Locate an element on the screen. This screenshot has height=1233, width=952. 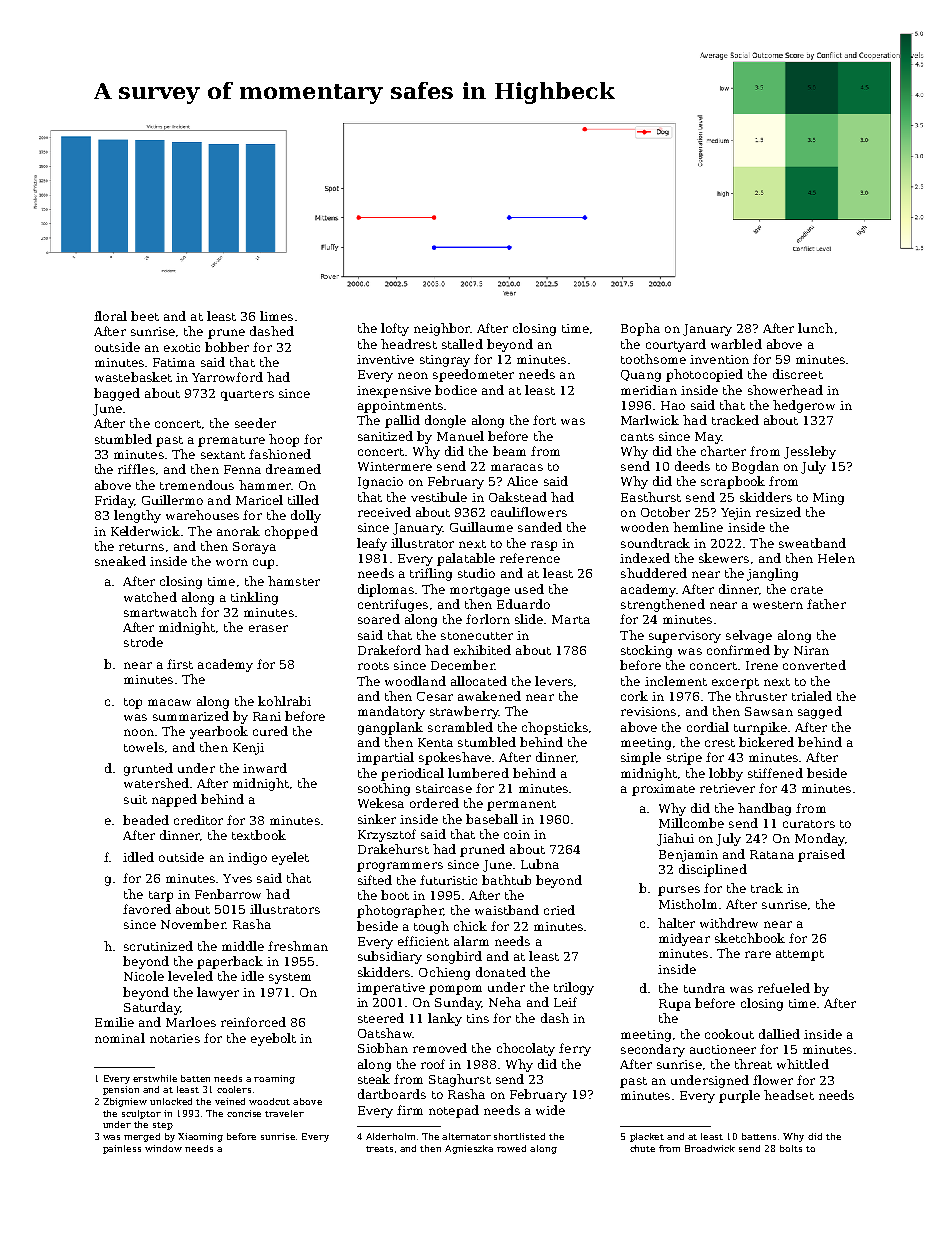
western is located at coordinates (778, 605).
